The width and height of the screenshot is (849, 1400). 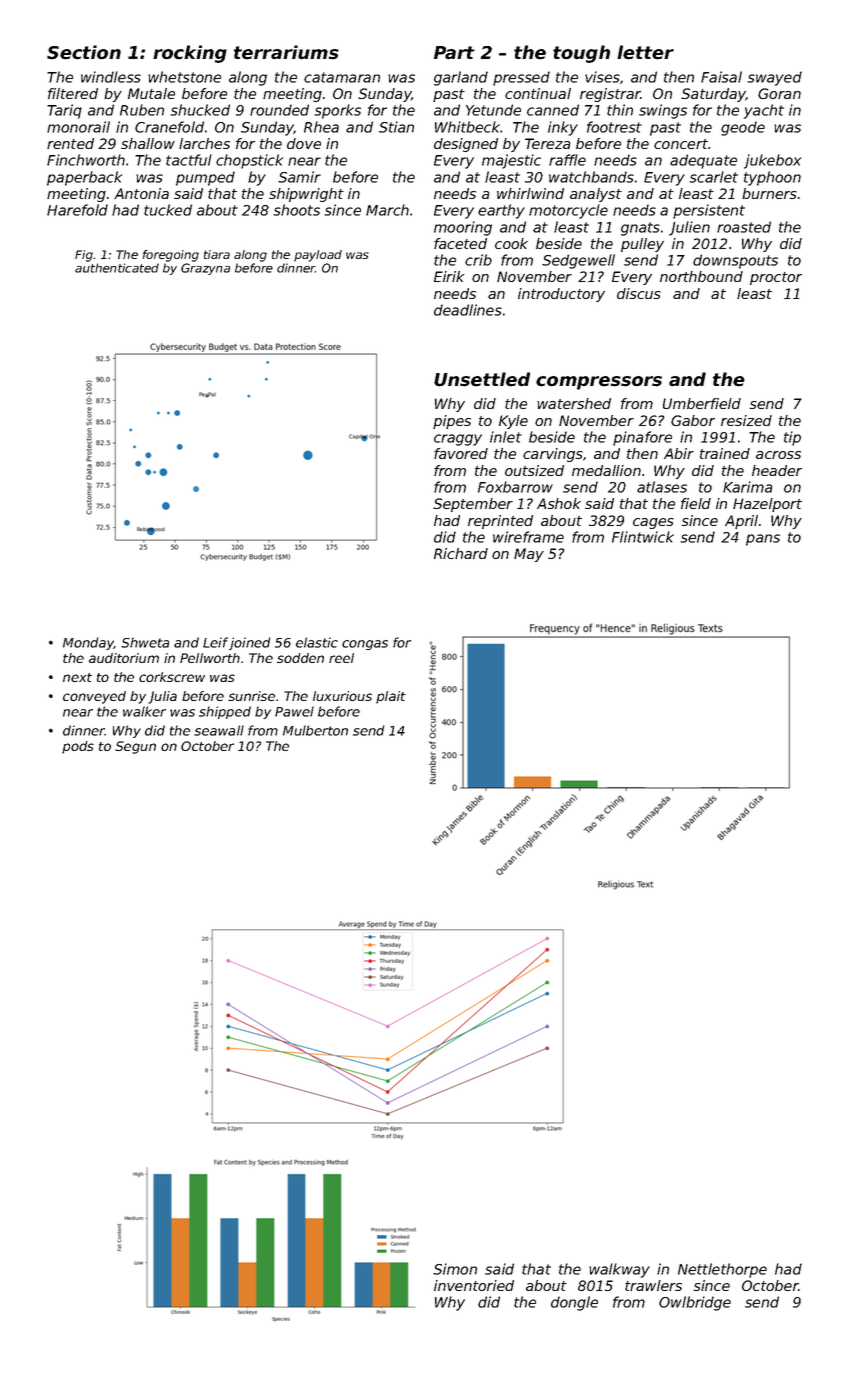 What do you see at coordinates (763, 540) in the screenshot?
I see `pans` at bounding box center [763, 540].
